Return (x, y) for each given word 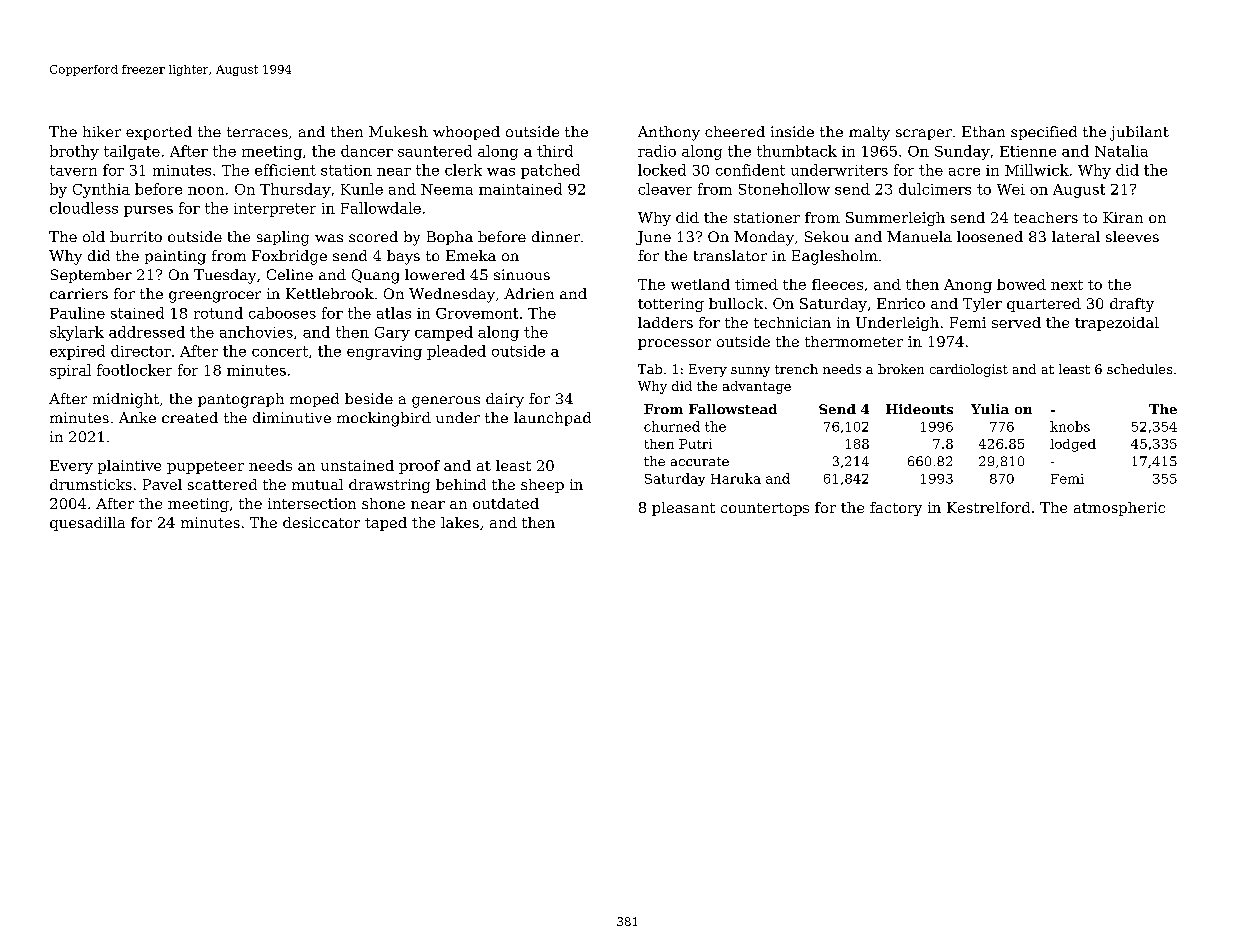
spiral (70, 371)
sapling (283, 238)
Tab (650, 369)
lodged (1073, 445)
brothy (74, 152)
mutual (317, 484)
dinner (556, 236)
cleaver (665, 189)
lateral (1076, 236)
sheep (542, 486)
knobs (1070, 426)
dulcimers (935, 189)
